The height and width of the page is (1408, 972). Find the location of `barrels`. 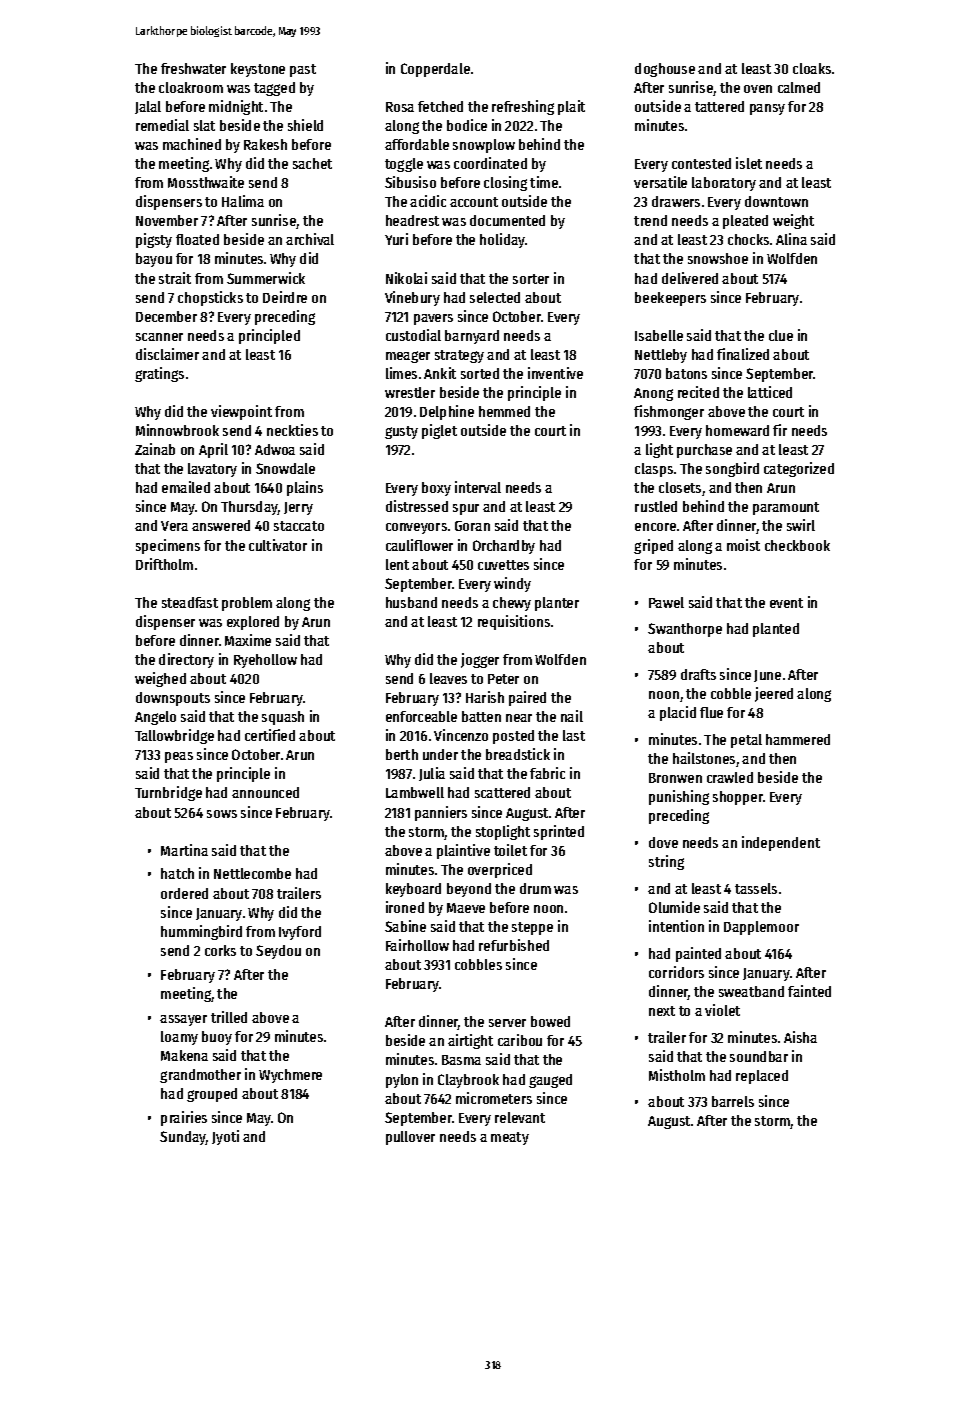

barrels is located at coordinates (733, 1101).
